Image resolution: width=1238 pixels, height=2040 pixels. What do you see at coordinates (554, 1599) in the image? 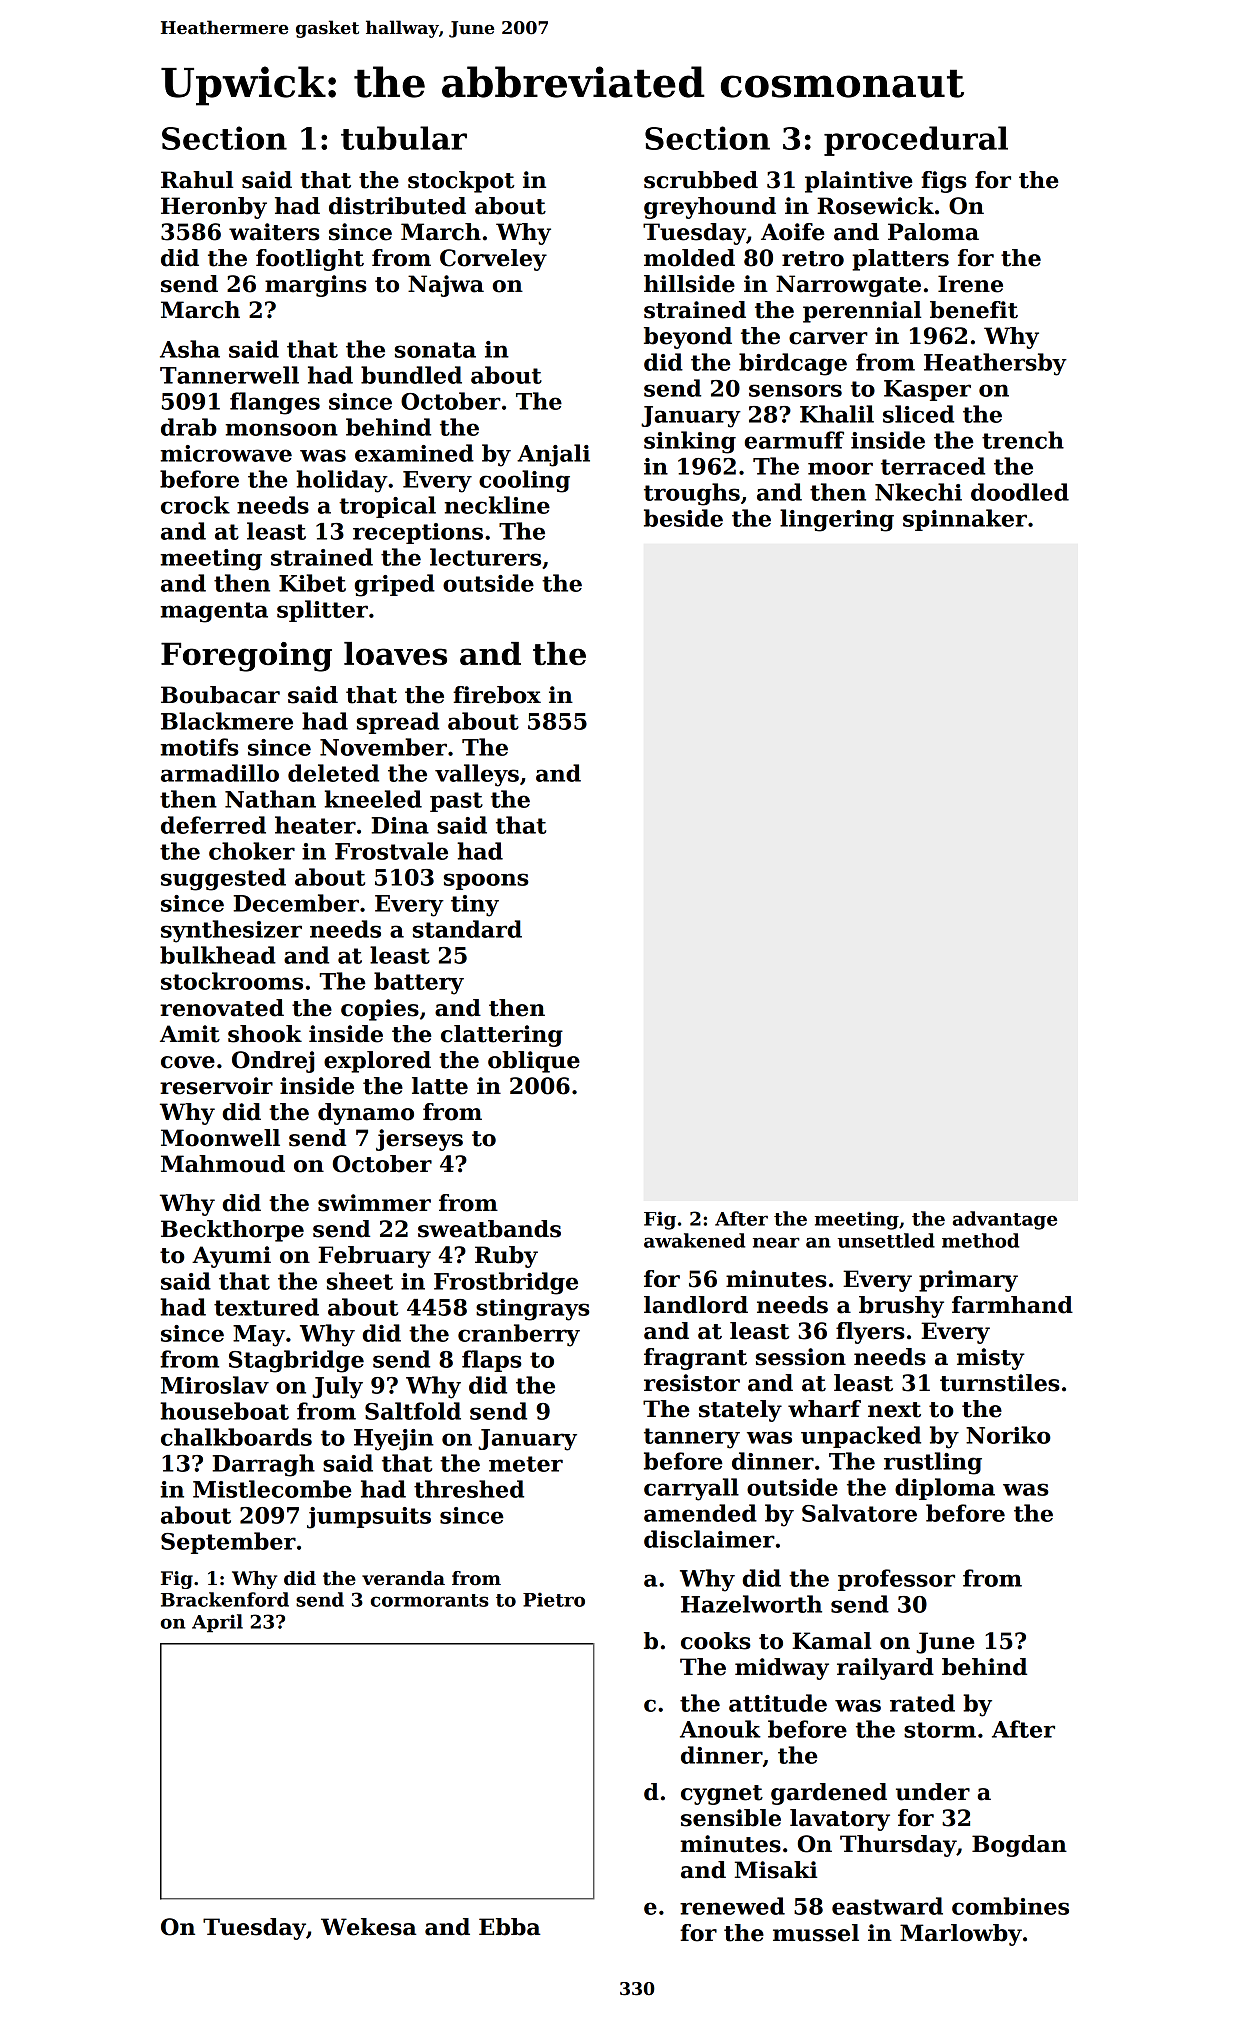
I see `Pietro` at bounding box center [554, 1599].
